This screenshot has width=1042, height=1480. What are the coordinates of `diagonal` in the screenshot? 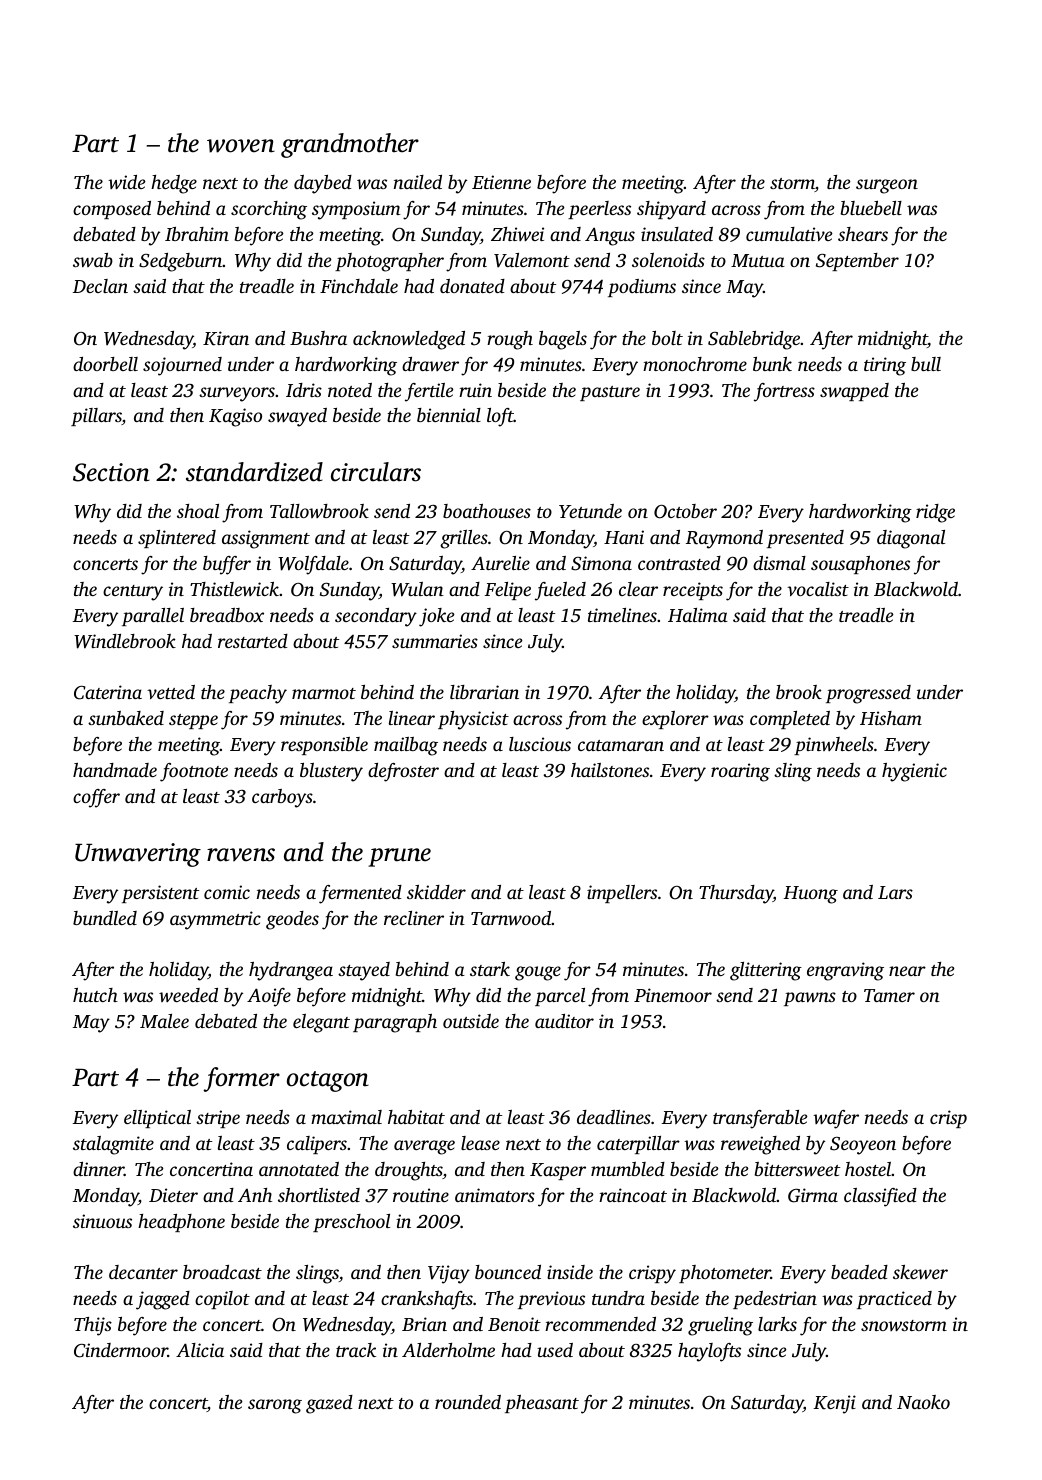 It's located at (911, 539).
